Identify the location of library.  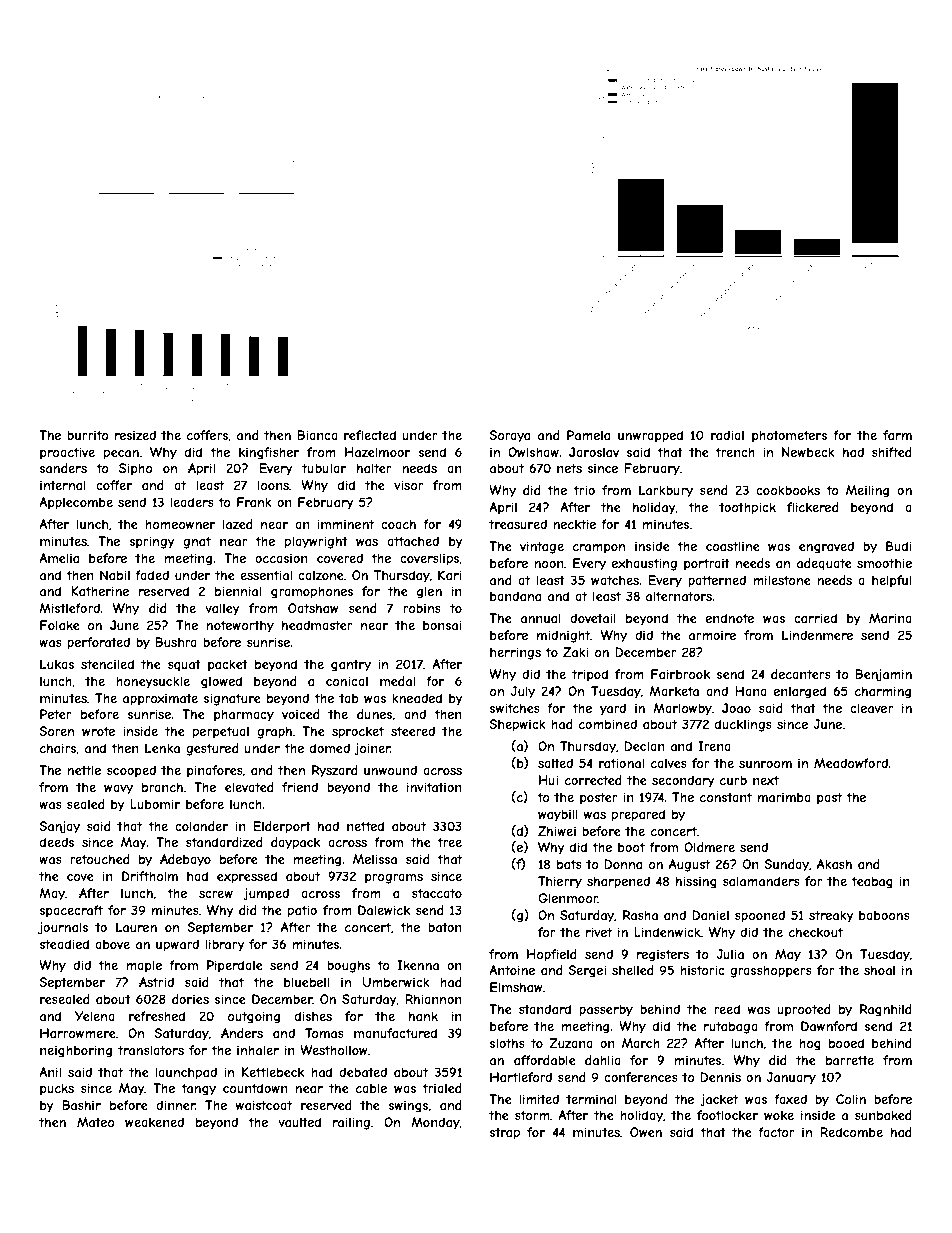
(224, 945).
